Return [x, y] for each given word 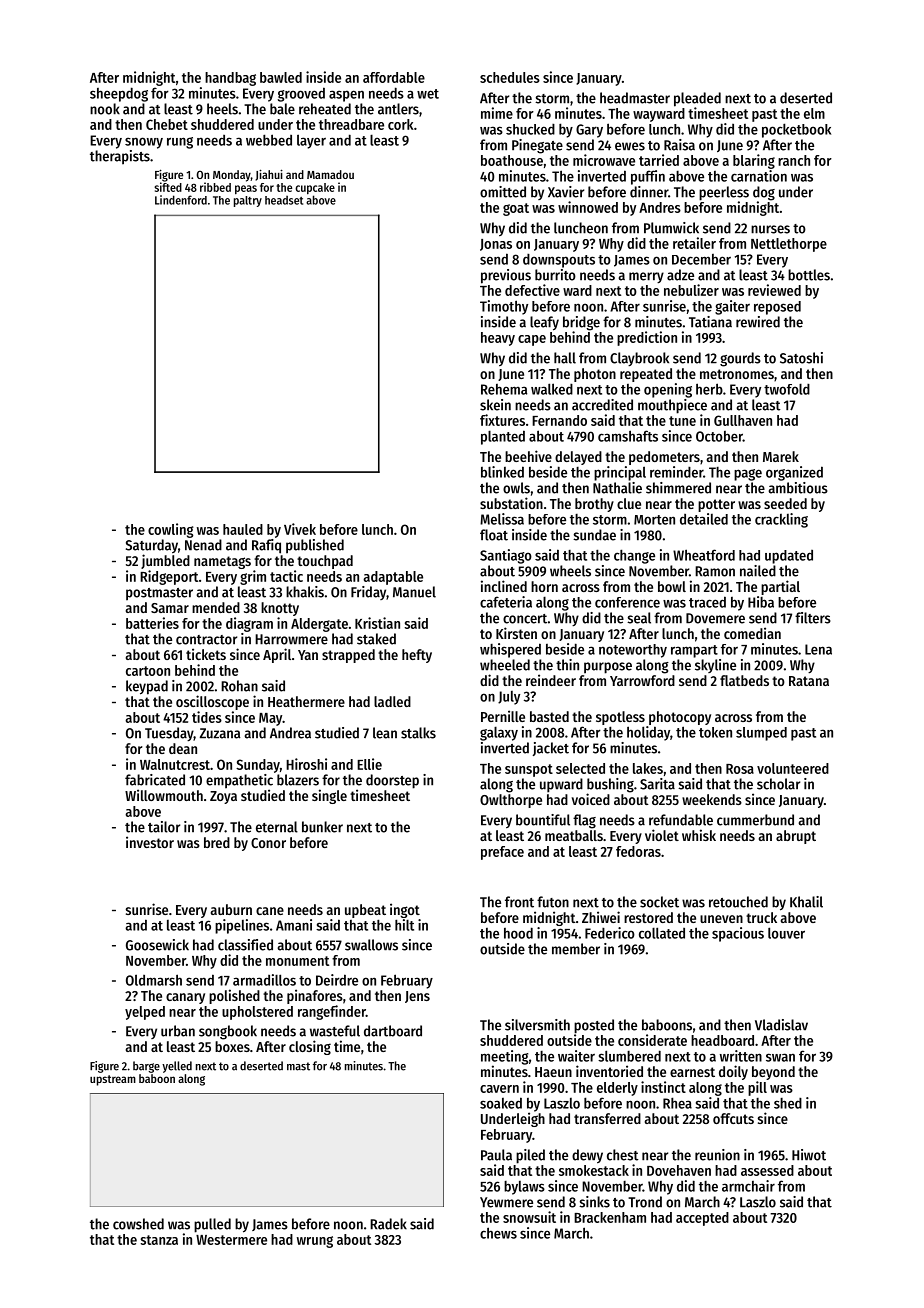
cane [270, 911]
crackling [781, 520]
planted [503, 437]
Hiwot [809, 1155]
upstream [113, 1080]
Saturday [152, 546]
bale [282, 109]
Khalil [806, 902]
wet [428, 94]
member [576, 949]
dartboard [393, 1031]
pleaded [697, 99]
